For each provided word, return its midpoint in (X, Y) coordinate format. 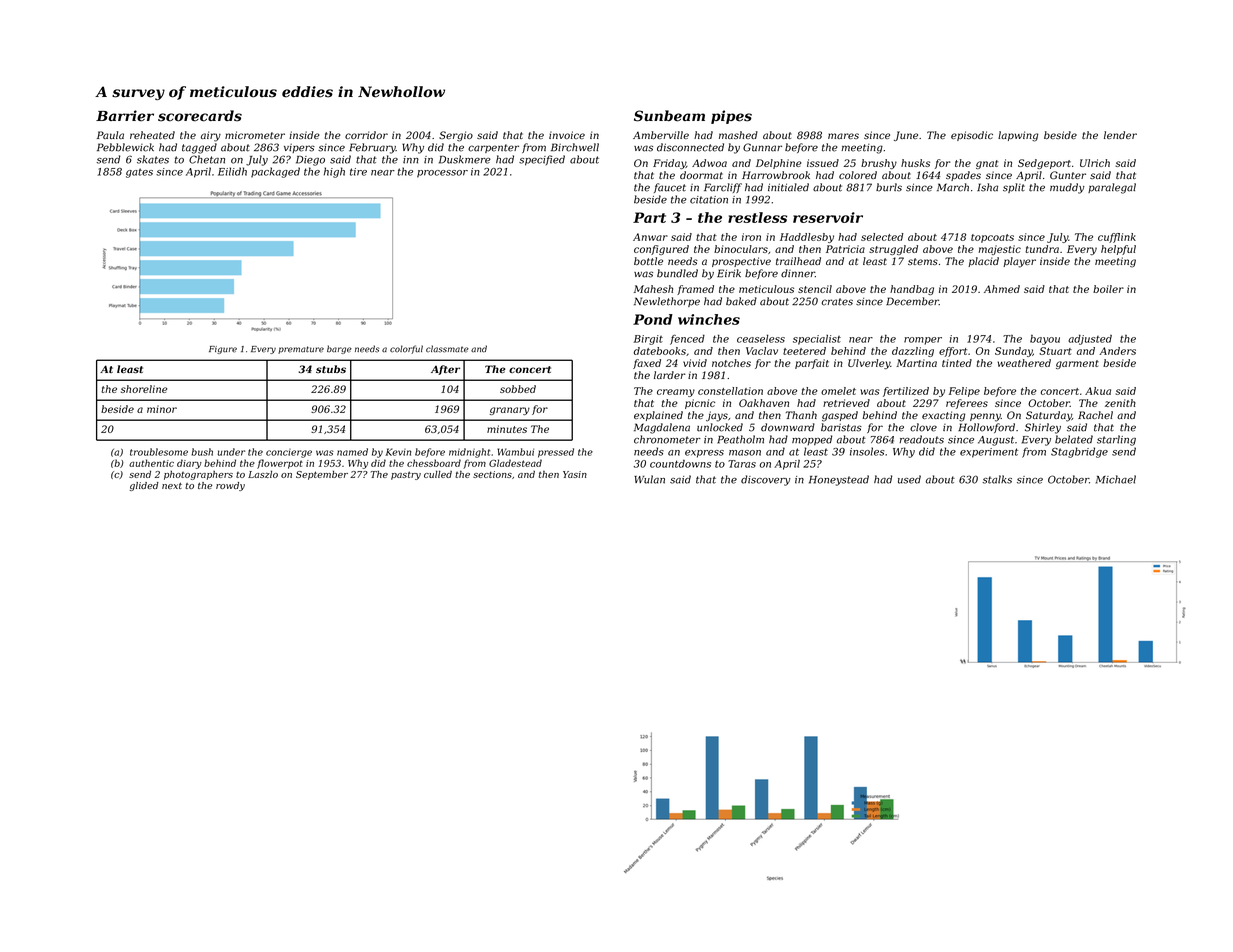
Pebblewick (125, 147)
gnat (987, 164)
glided (144, 486)
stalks (997, 479)
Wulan (649, 479)
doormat (701, 175)
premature (301, 350)
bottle (648, 261)
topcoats (992, 238)
